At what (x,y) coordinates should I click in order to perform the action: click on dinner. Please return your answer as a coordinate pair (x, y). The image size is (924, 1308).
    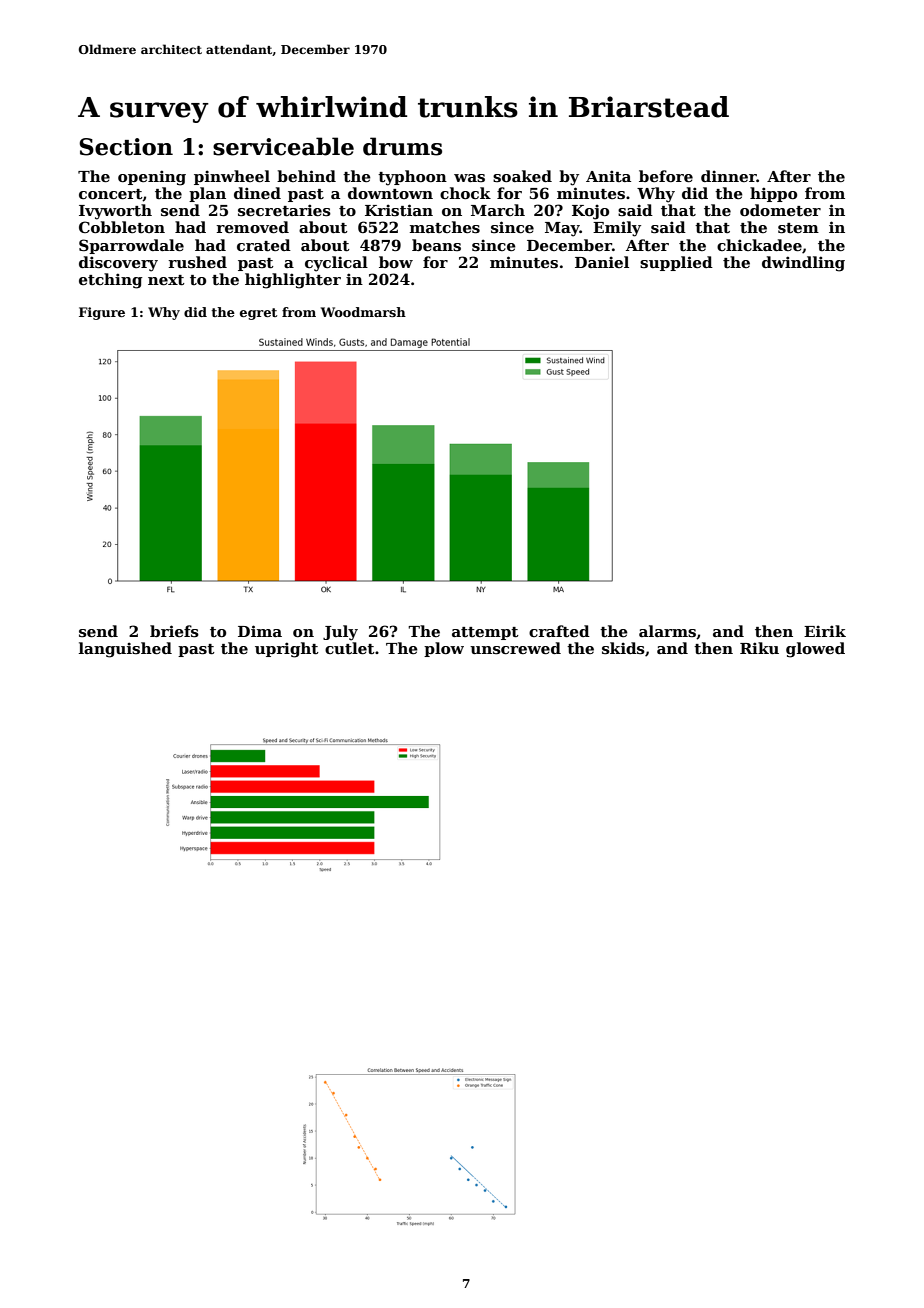
    Looking at the image, I should click on (729, 176).
